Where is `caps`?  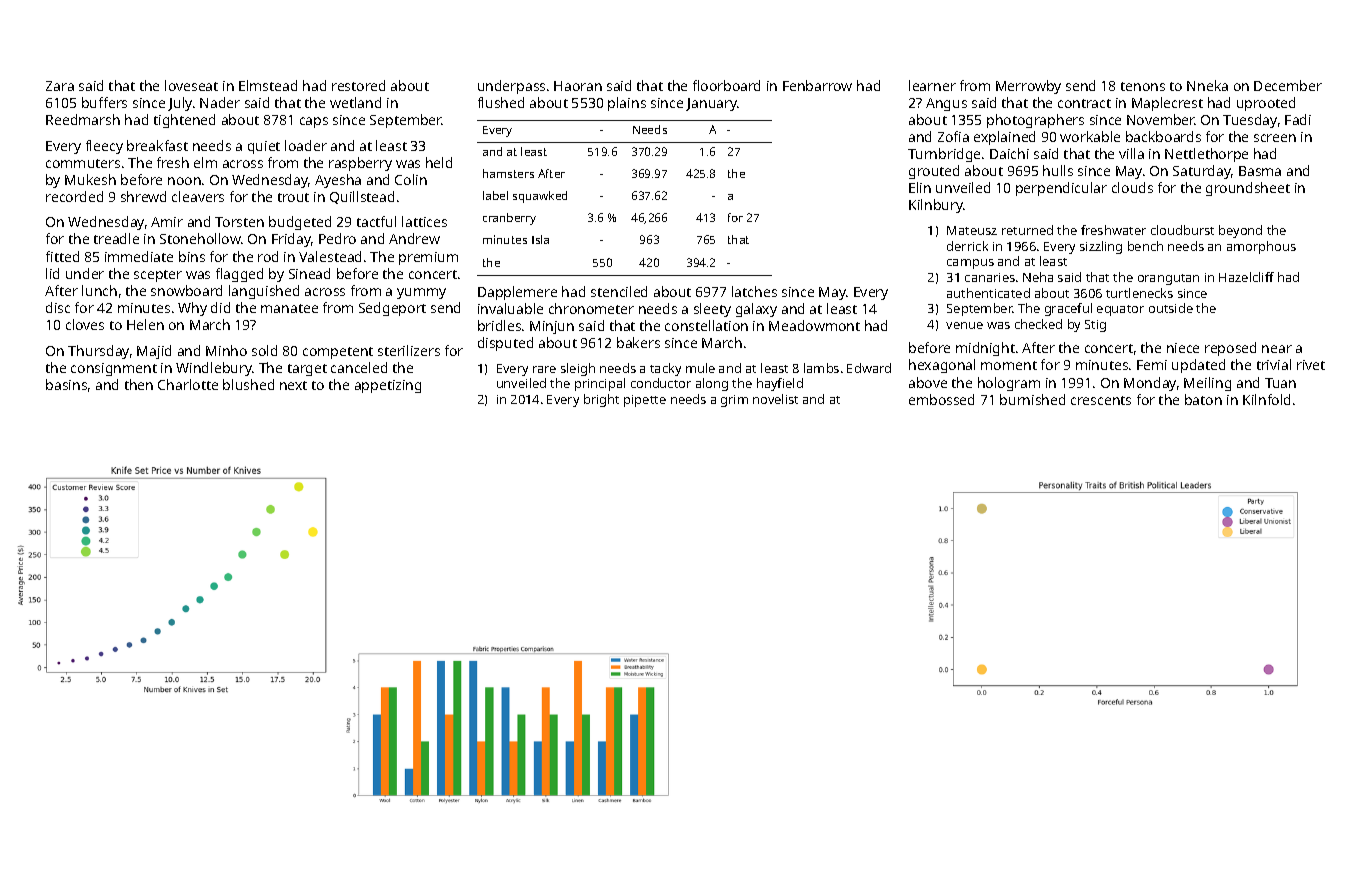
caps is located at coordinates (314, 122).
